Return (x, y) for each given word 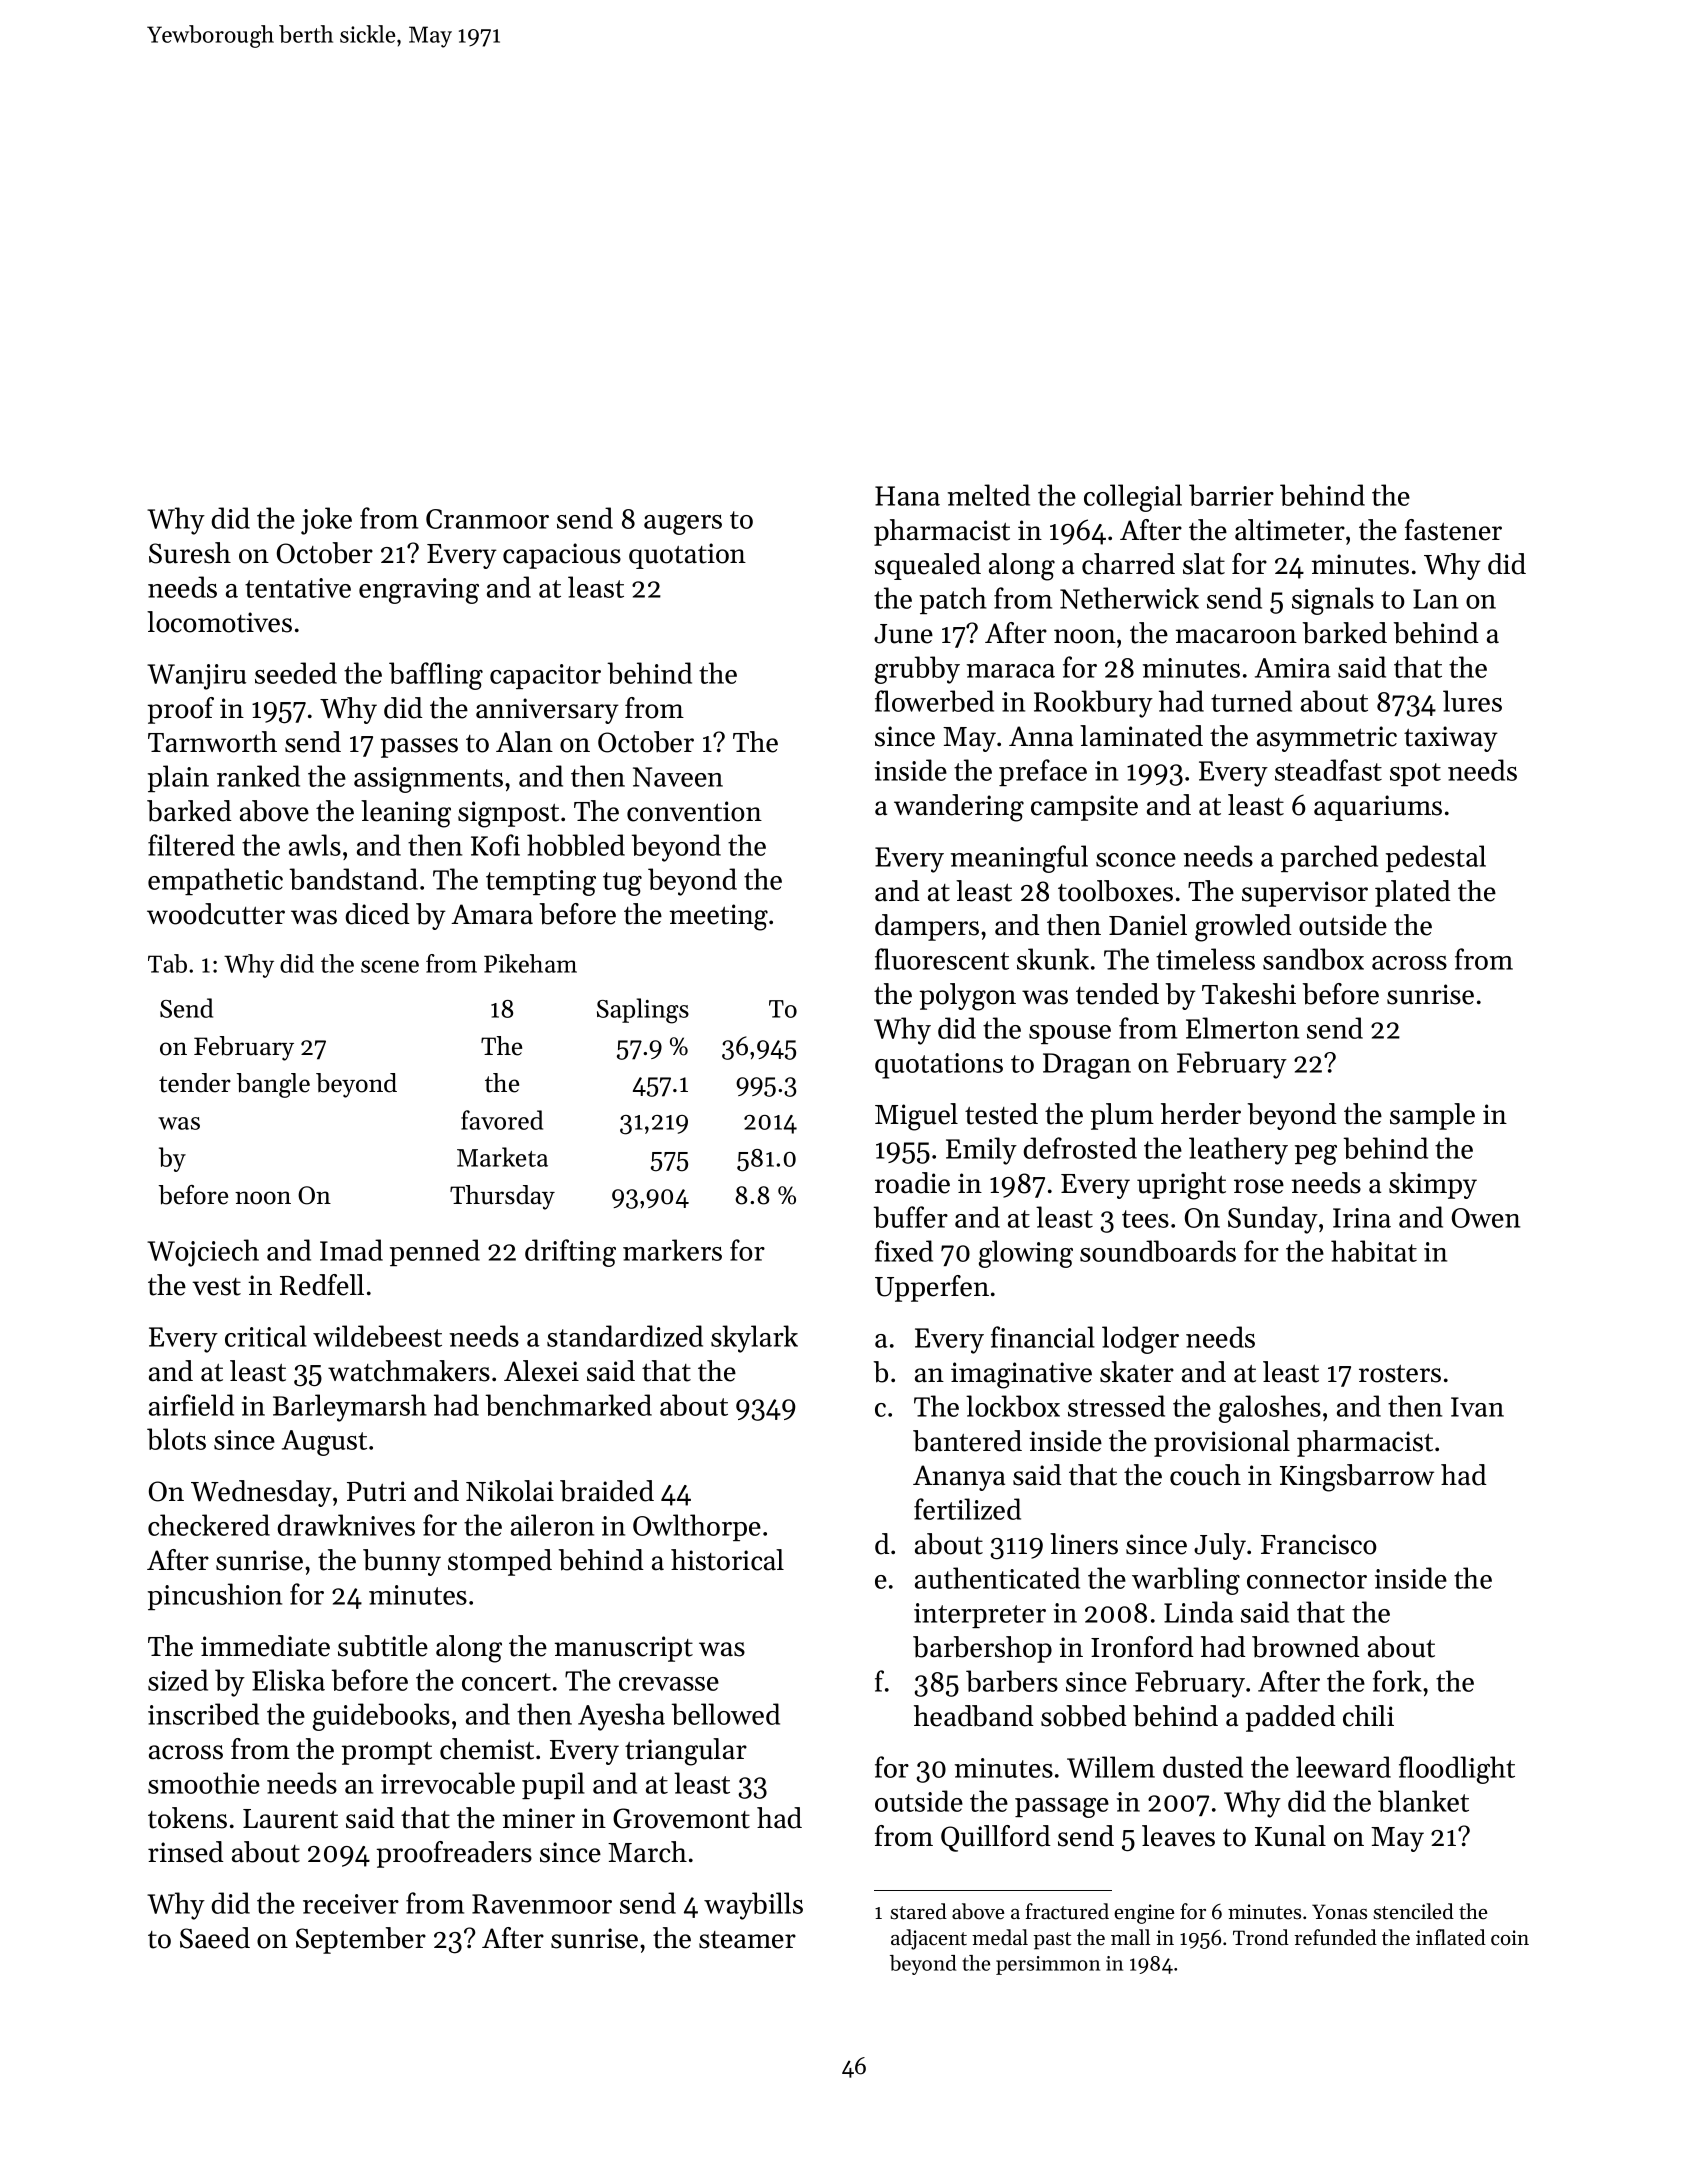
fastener (1453, 530)
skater (1137, 1372)
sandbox (1313, 959)
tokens (187, 1818)
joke (326, 521)
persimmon (1048, 1965)
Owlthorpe (697, 1527)
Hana (907, 496)
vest (216, 1287)
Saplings (643, 1011)
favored (502, 1120)
